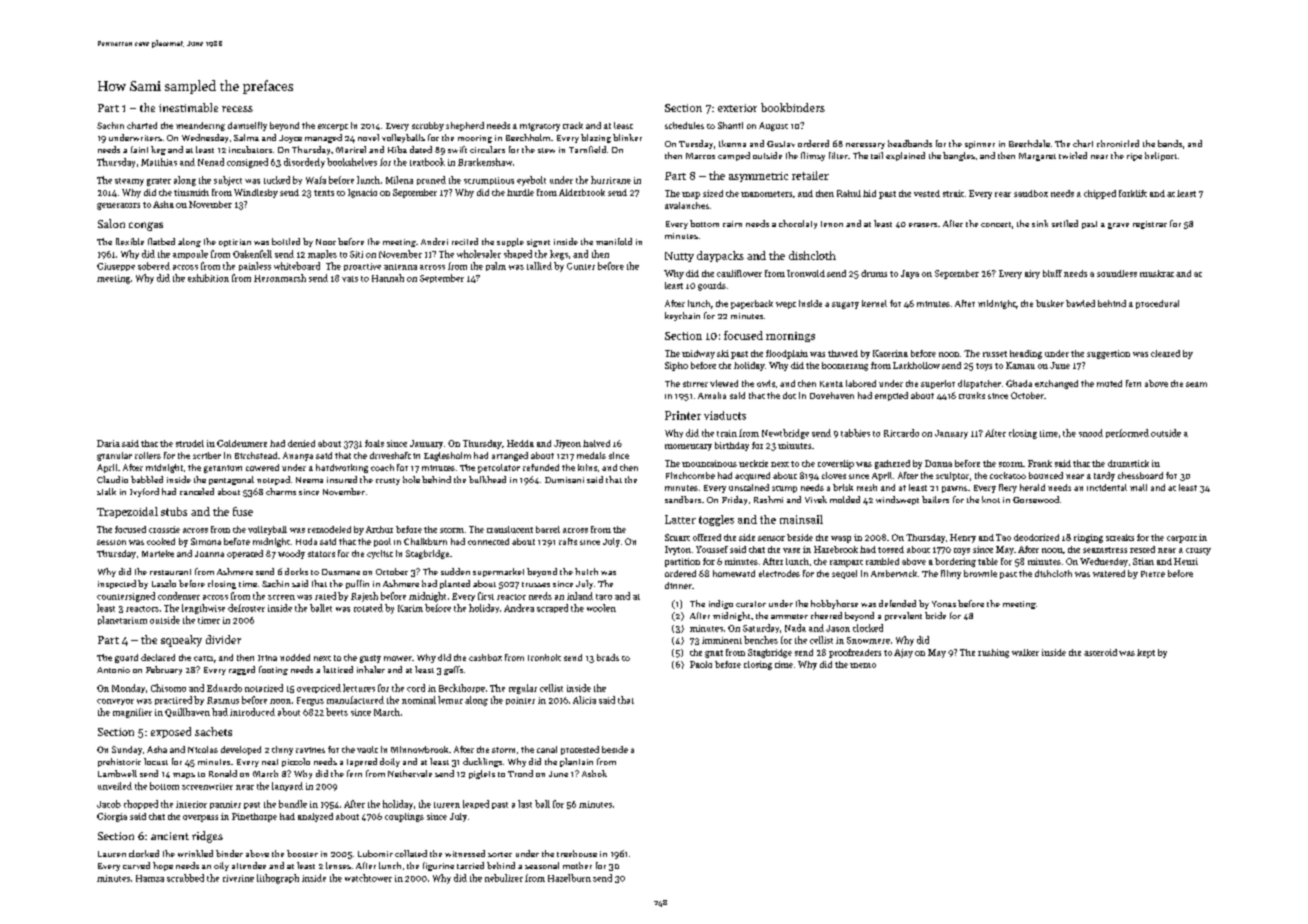 Image resolution: width=1308 pixels, height=924 pixels. Describe the element at coordinates (270, 762) in the image. I see `neat` at that location.
